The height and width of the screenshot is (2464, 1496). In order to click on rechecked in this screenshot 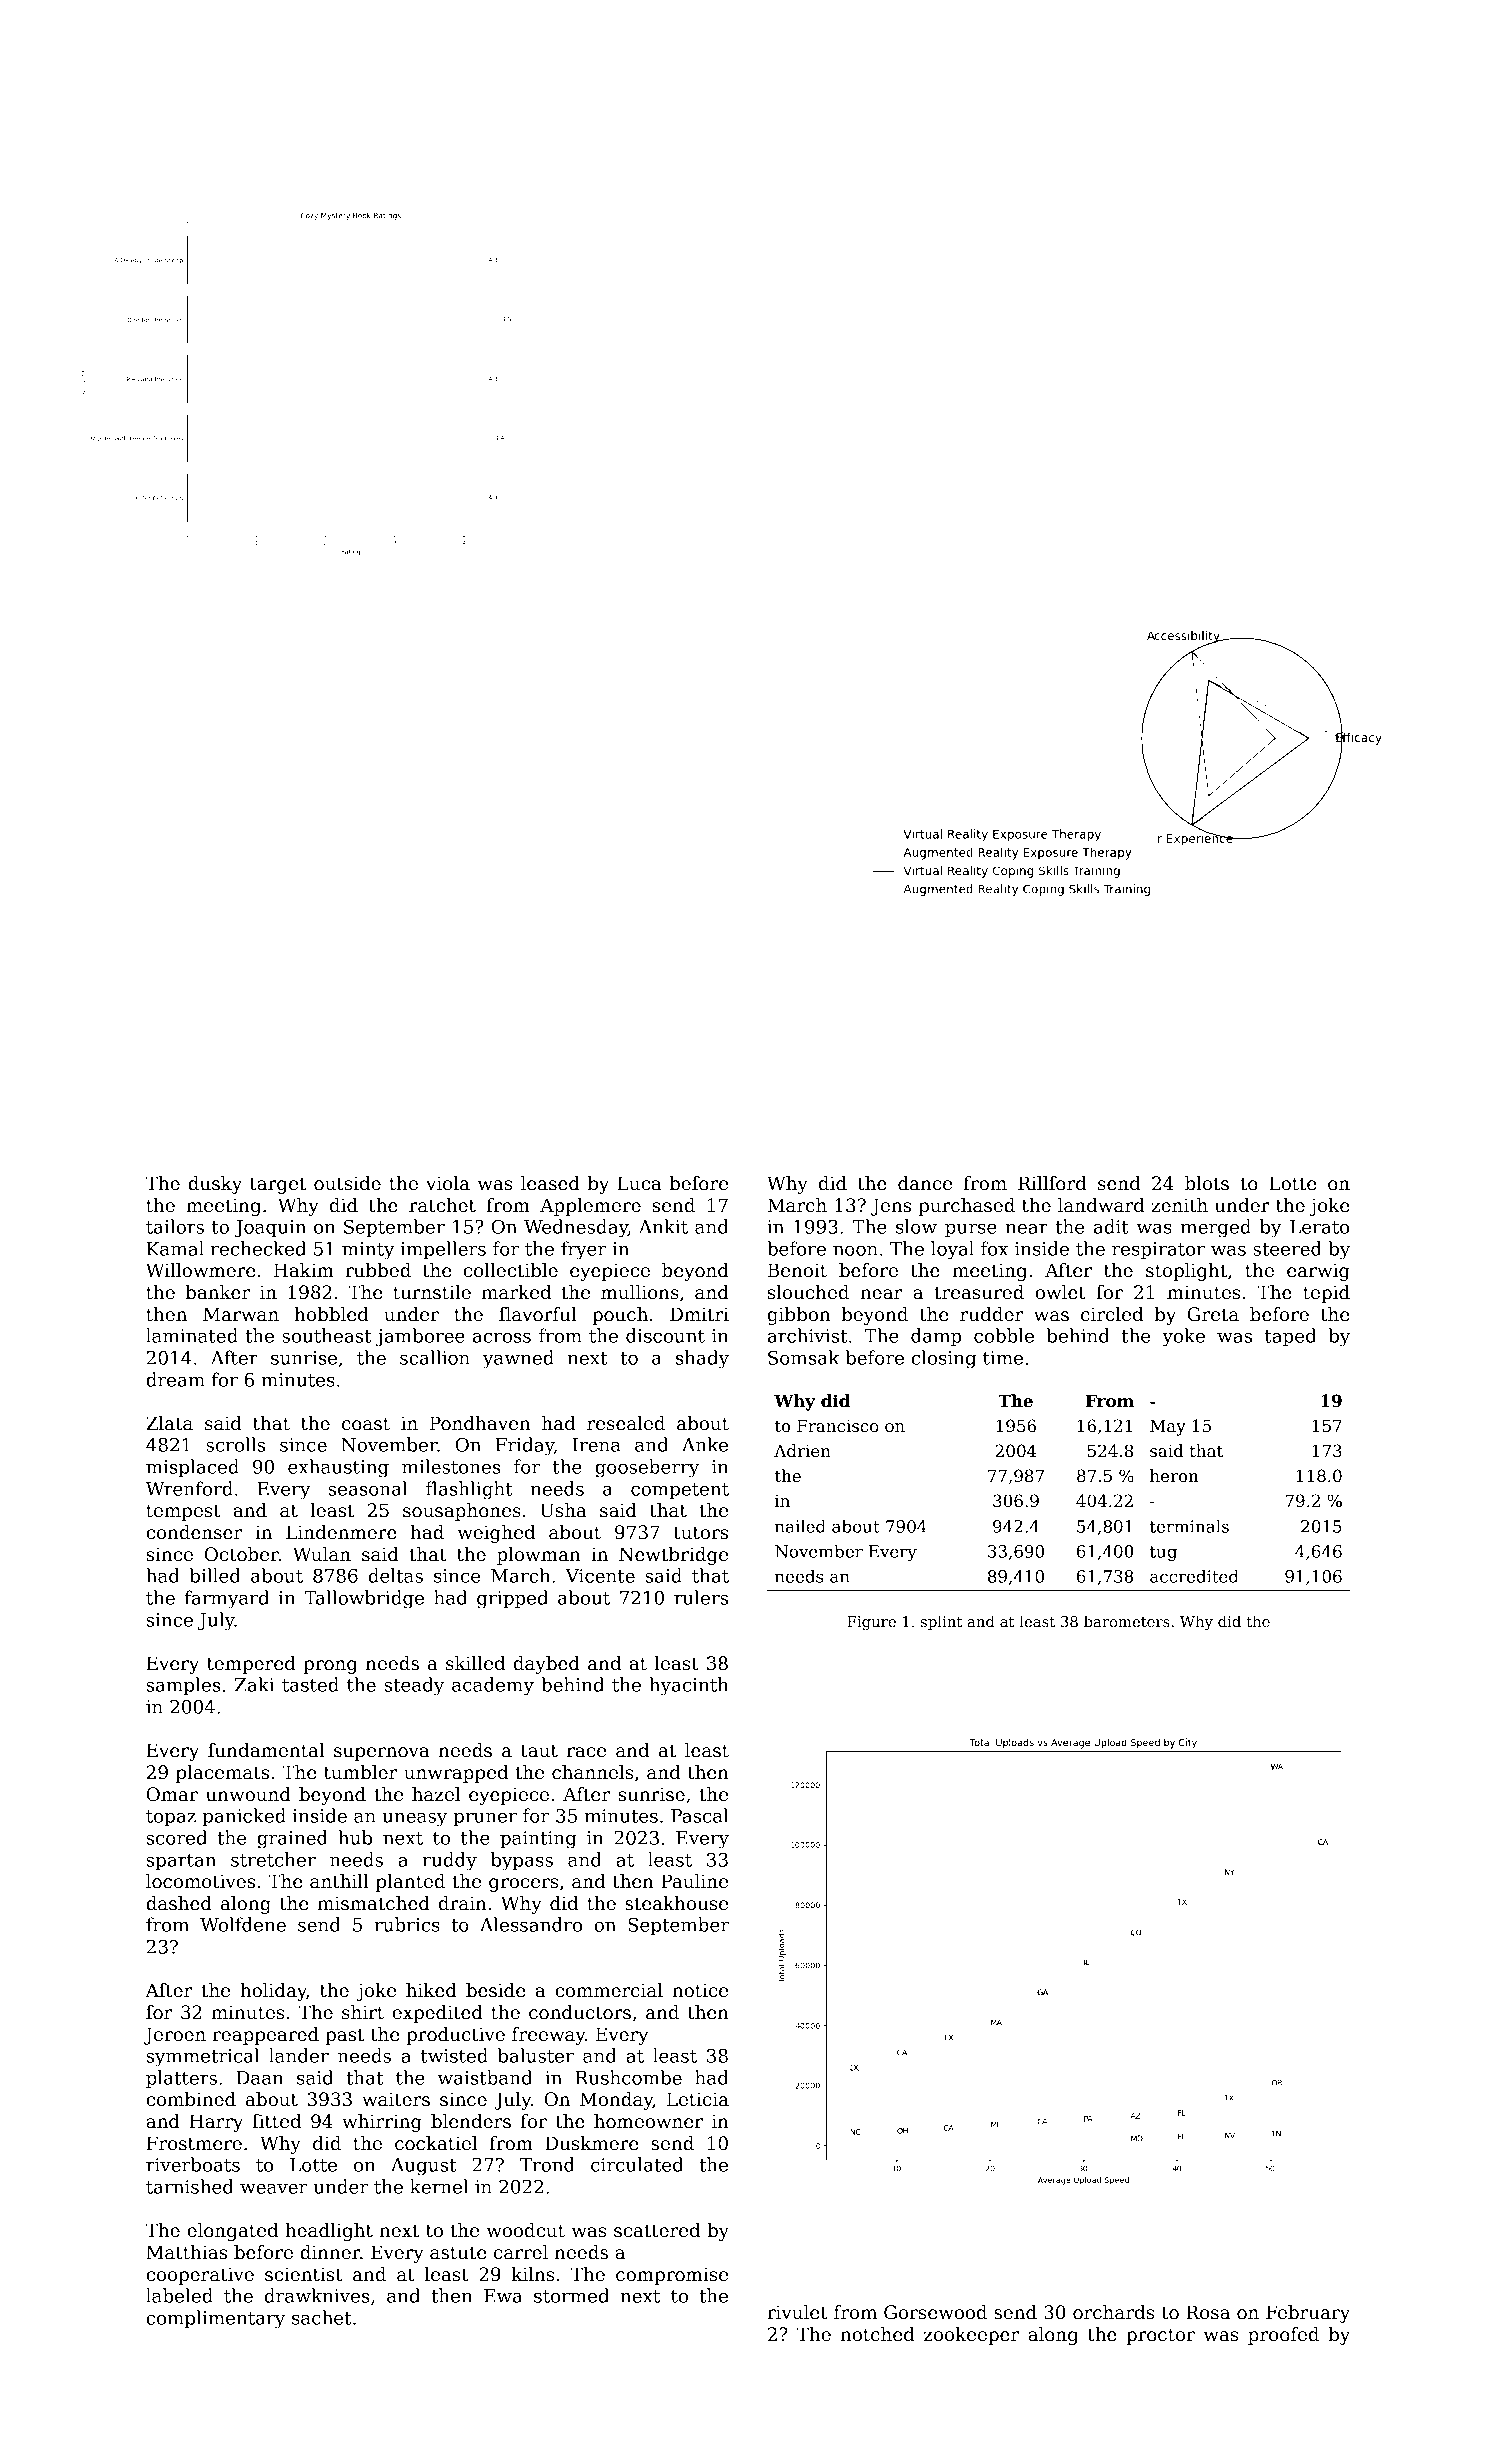, I will do `click(258, 1248)`.
